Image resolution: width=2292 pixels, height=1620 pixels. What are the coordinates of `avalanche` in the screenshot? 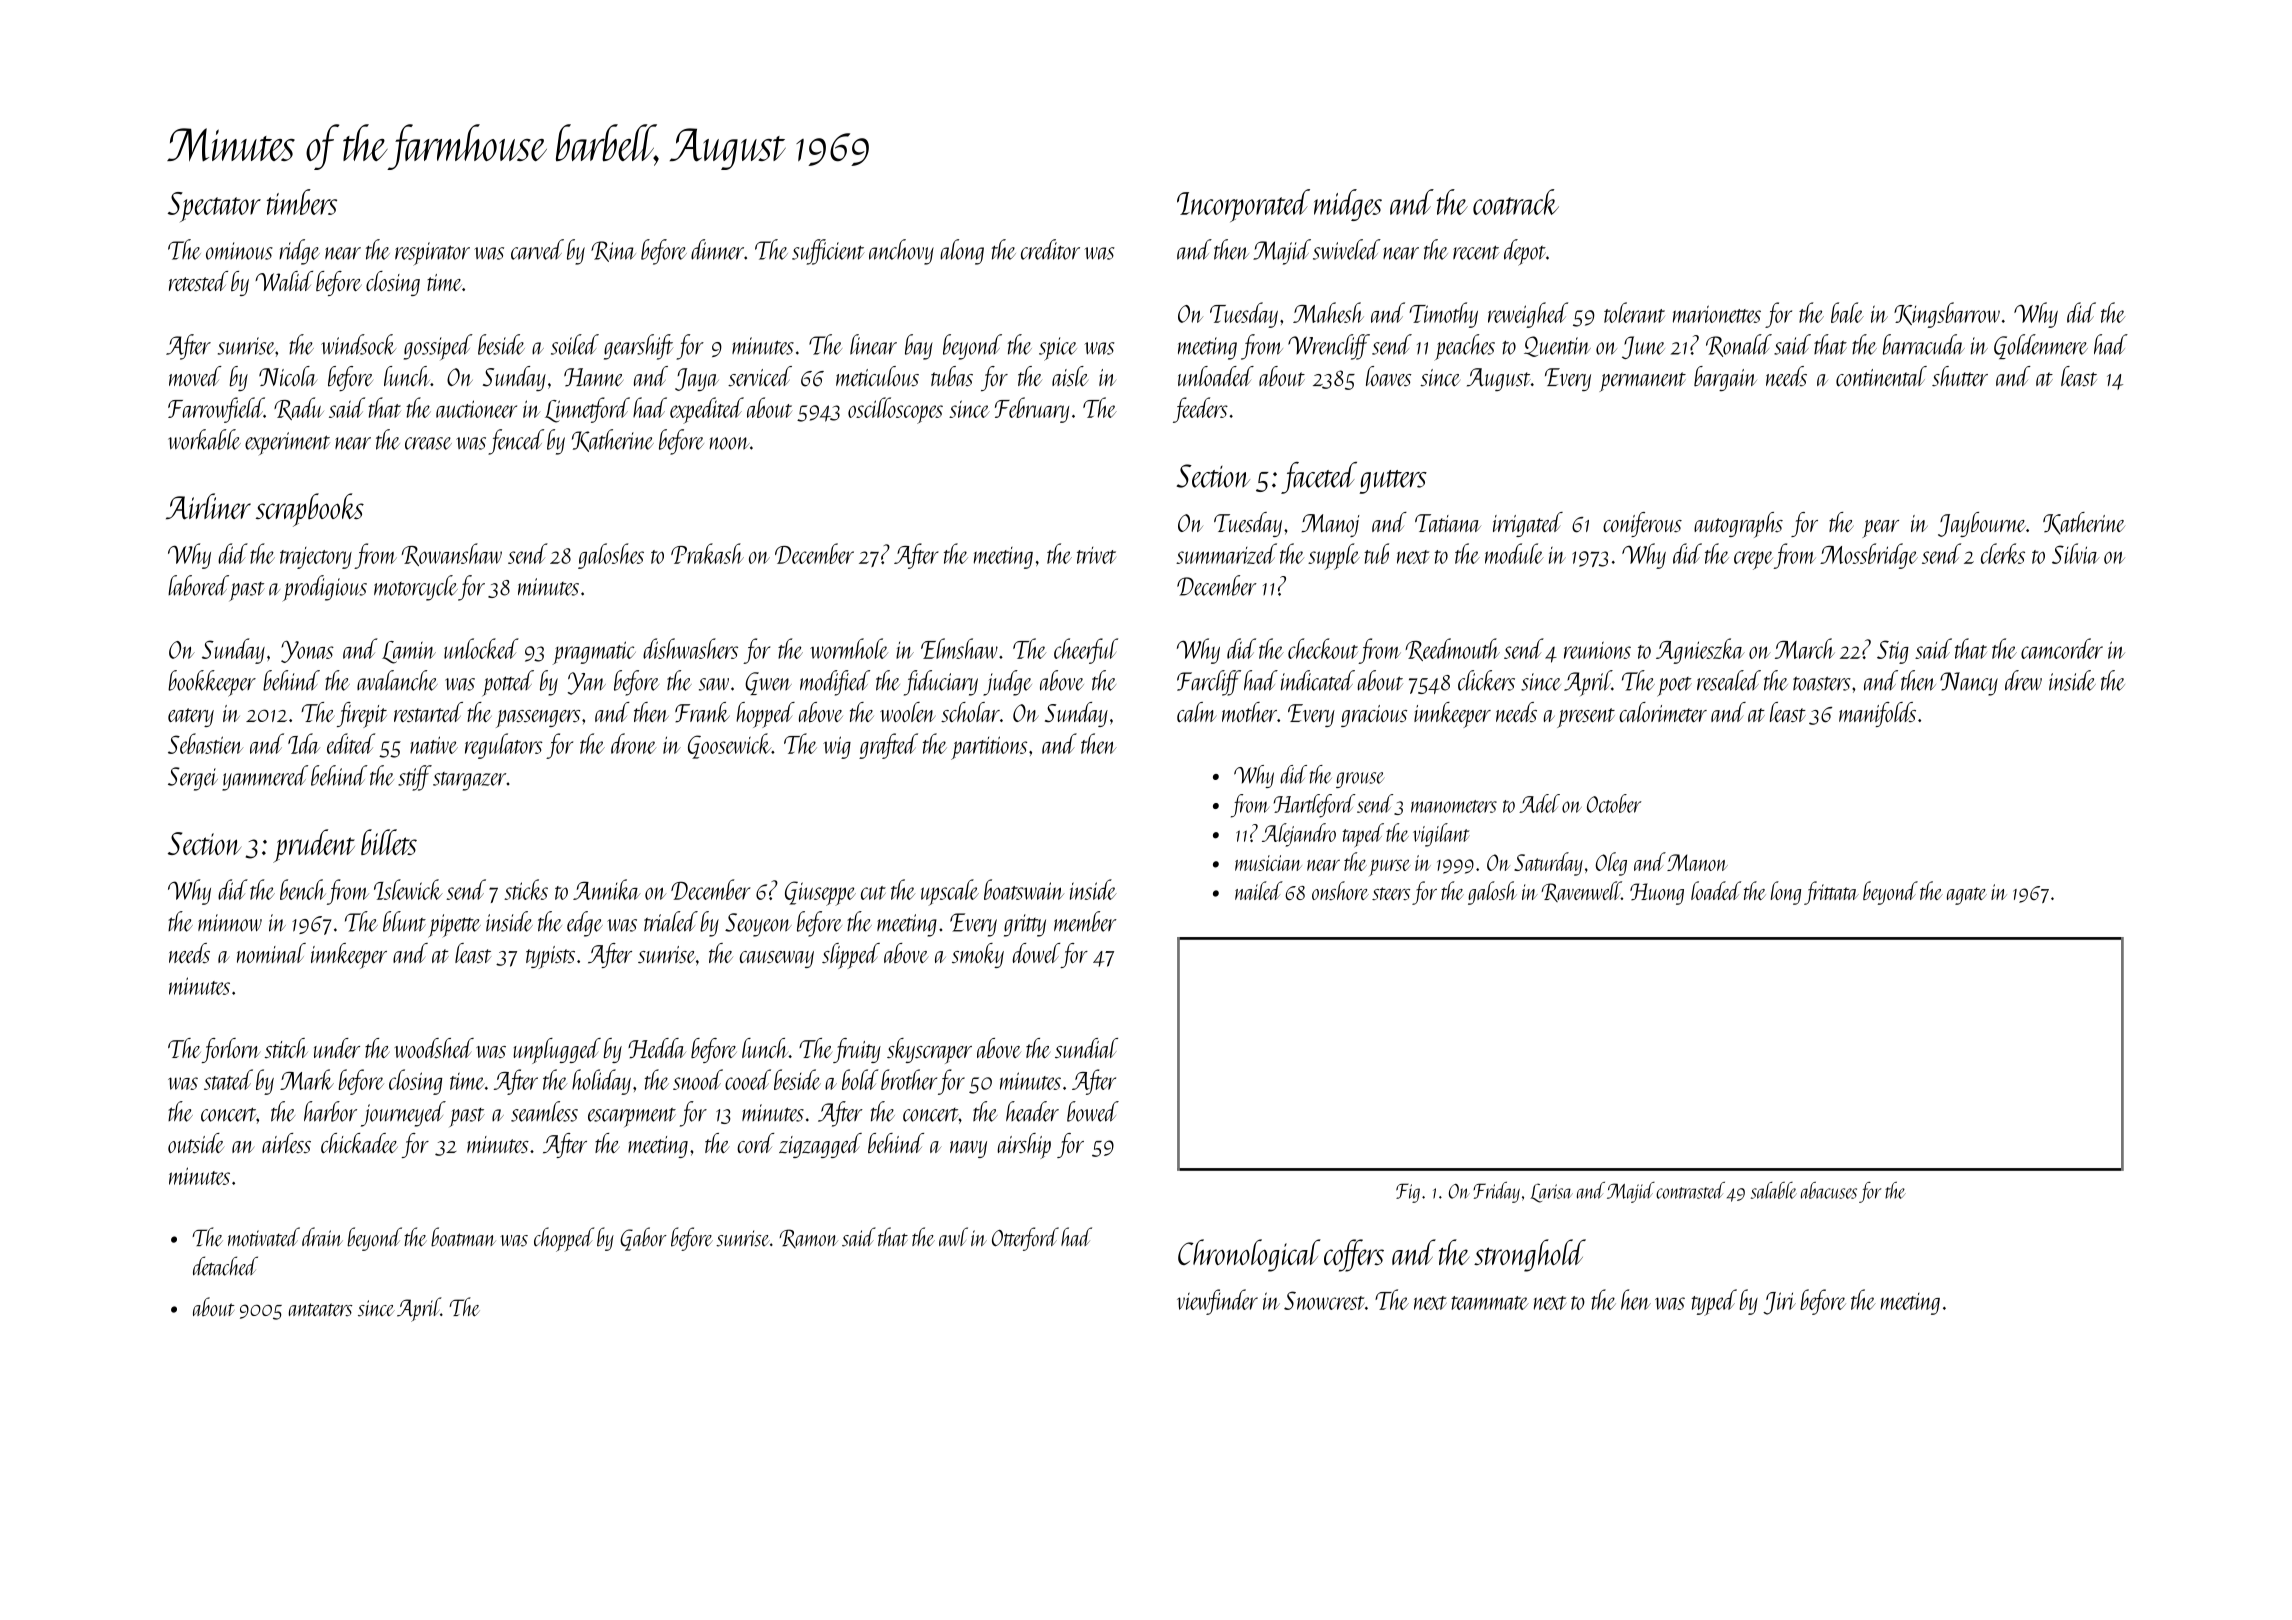 It's located at (397, 680).
